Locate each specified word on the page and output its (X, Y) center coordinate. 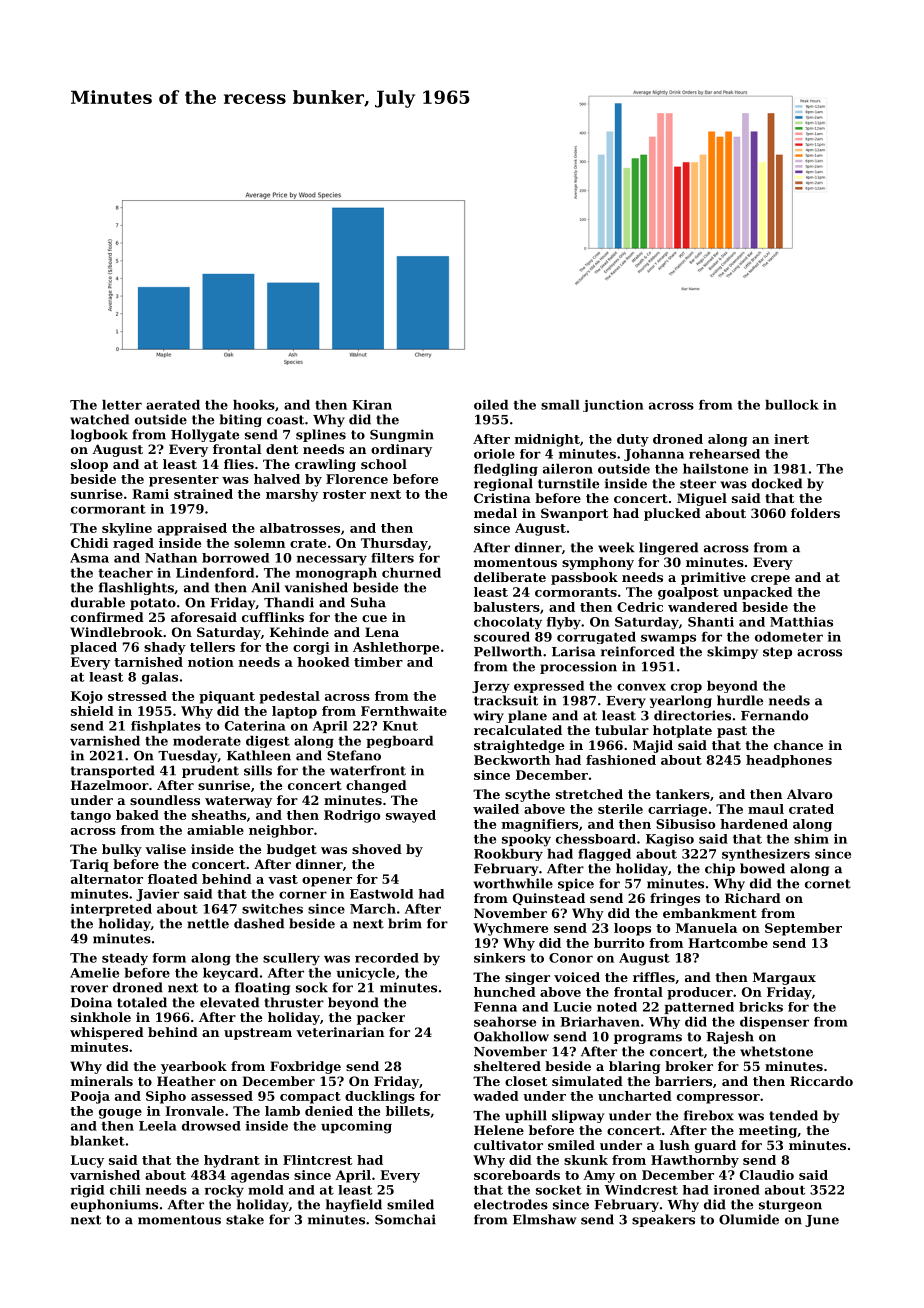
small (560, 405)
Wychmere (510, 929)
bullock (792, 405)
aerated (173, 405)
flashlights (136, 588)
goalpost (688, 593)
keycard (230, 974)
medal (495, 513)
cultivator (508, 1145)
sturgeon (790, 1206)
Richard (753, 898)
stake (245, 1219)
